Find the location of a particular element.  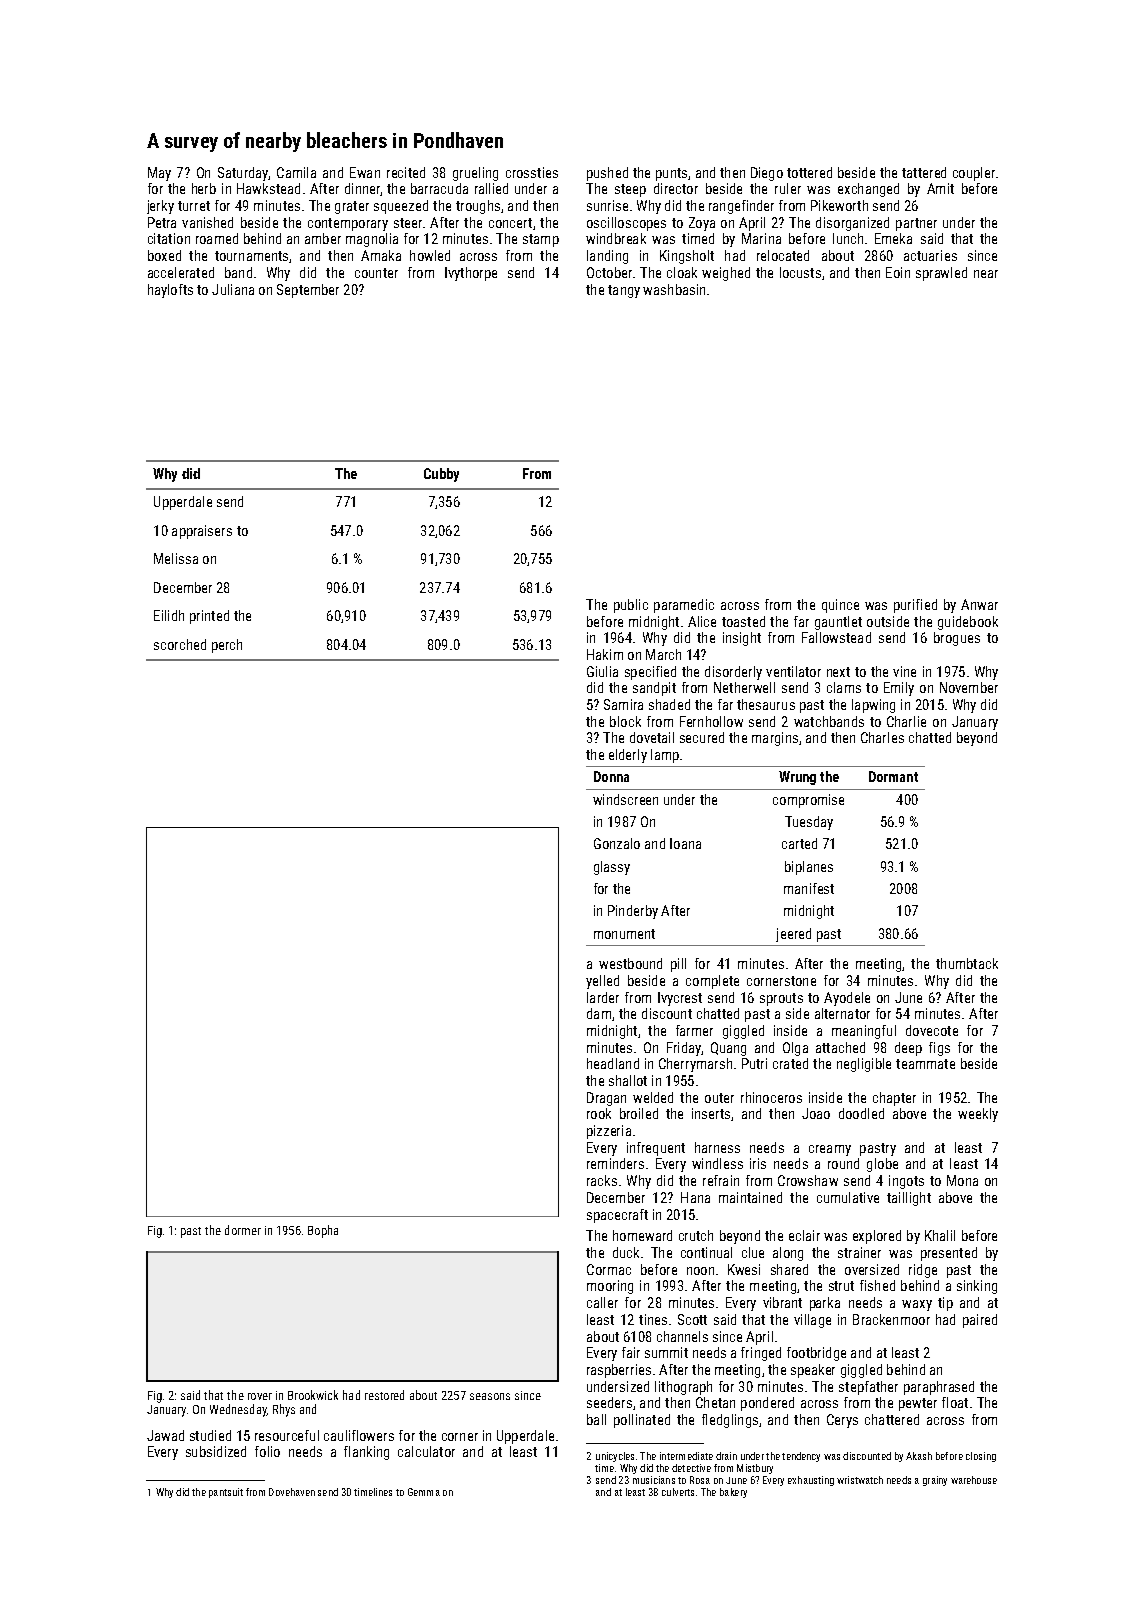

partner is located at coordinates (916, 224).
